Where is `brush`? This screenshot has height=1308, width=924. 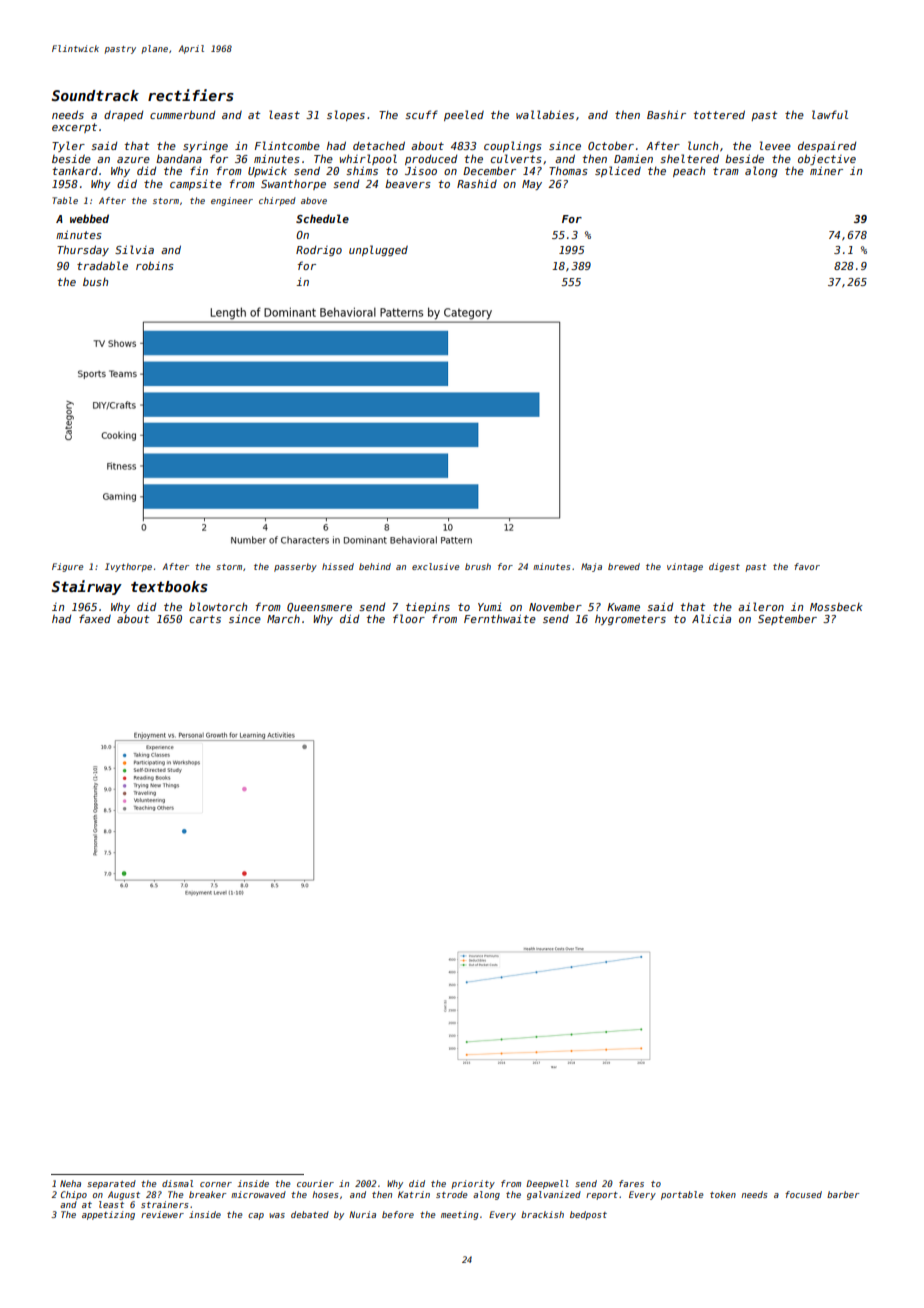
brush is located at coordinates (478, 566).
